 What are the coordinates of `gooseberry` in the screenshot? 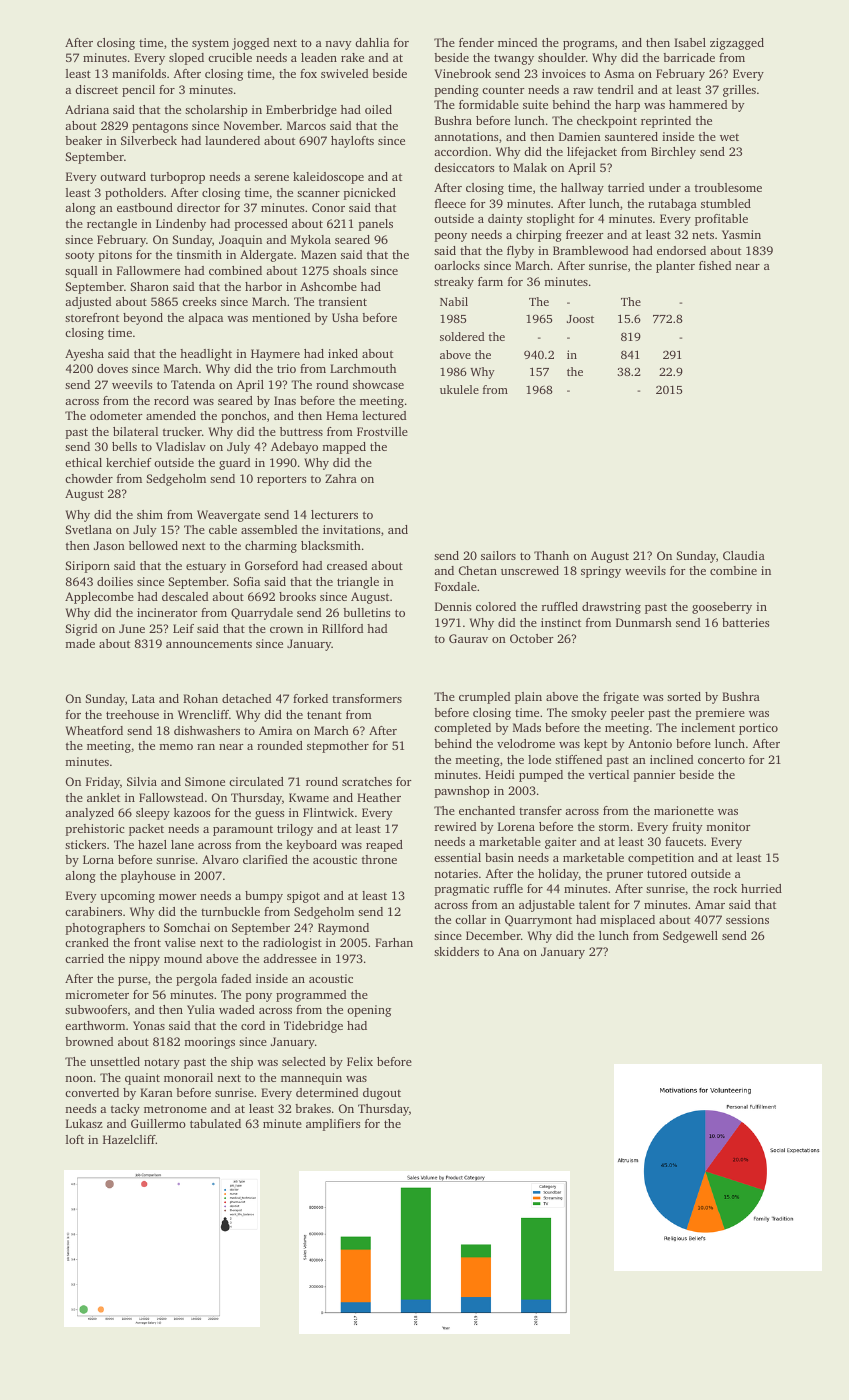 It's located at (722, 608).
